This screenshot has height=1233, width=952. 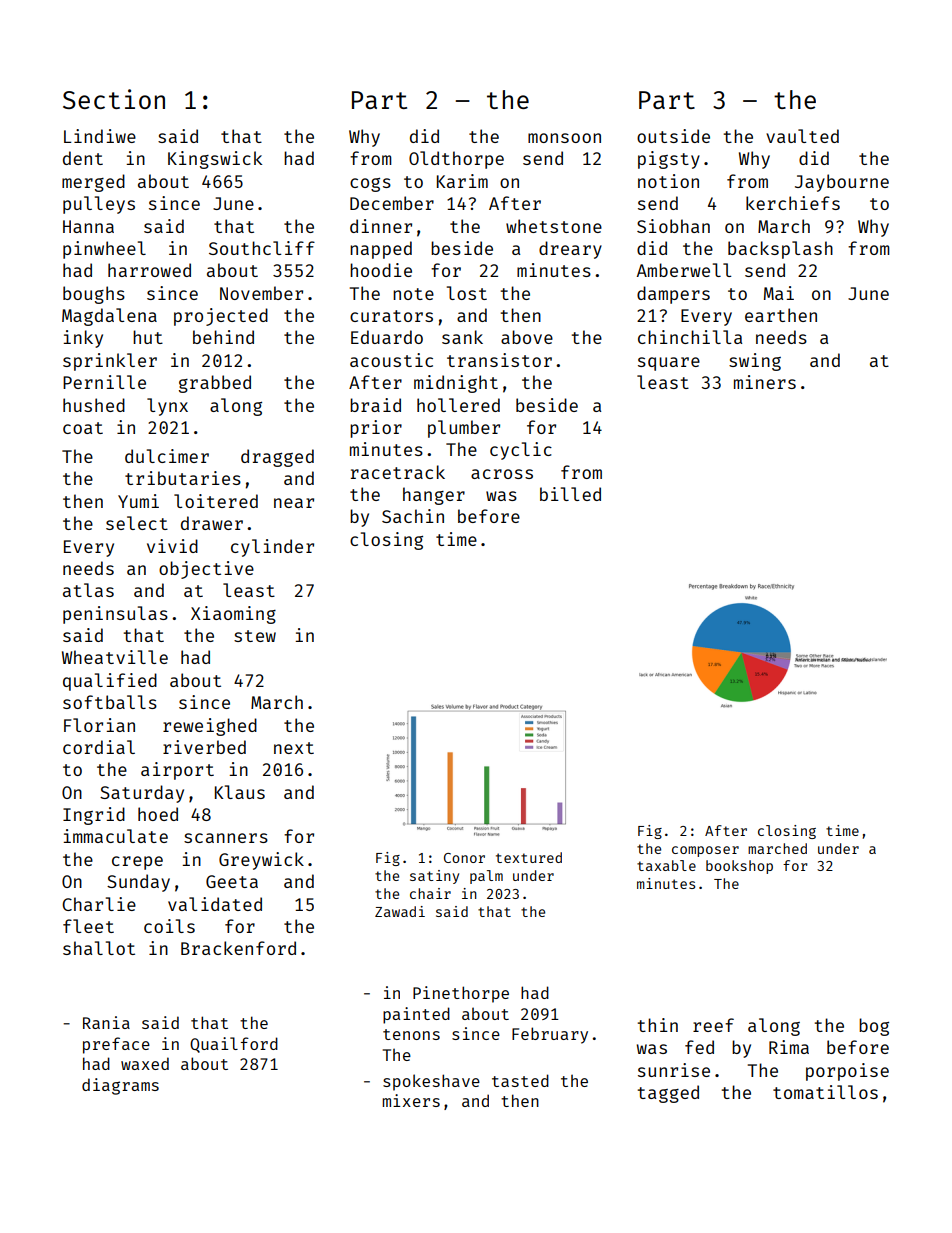 What do you see at coordinates (765, 382) in the screenshot?
I see `miners` at bounding box center [765, 382].
